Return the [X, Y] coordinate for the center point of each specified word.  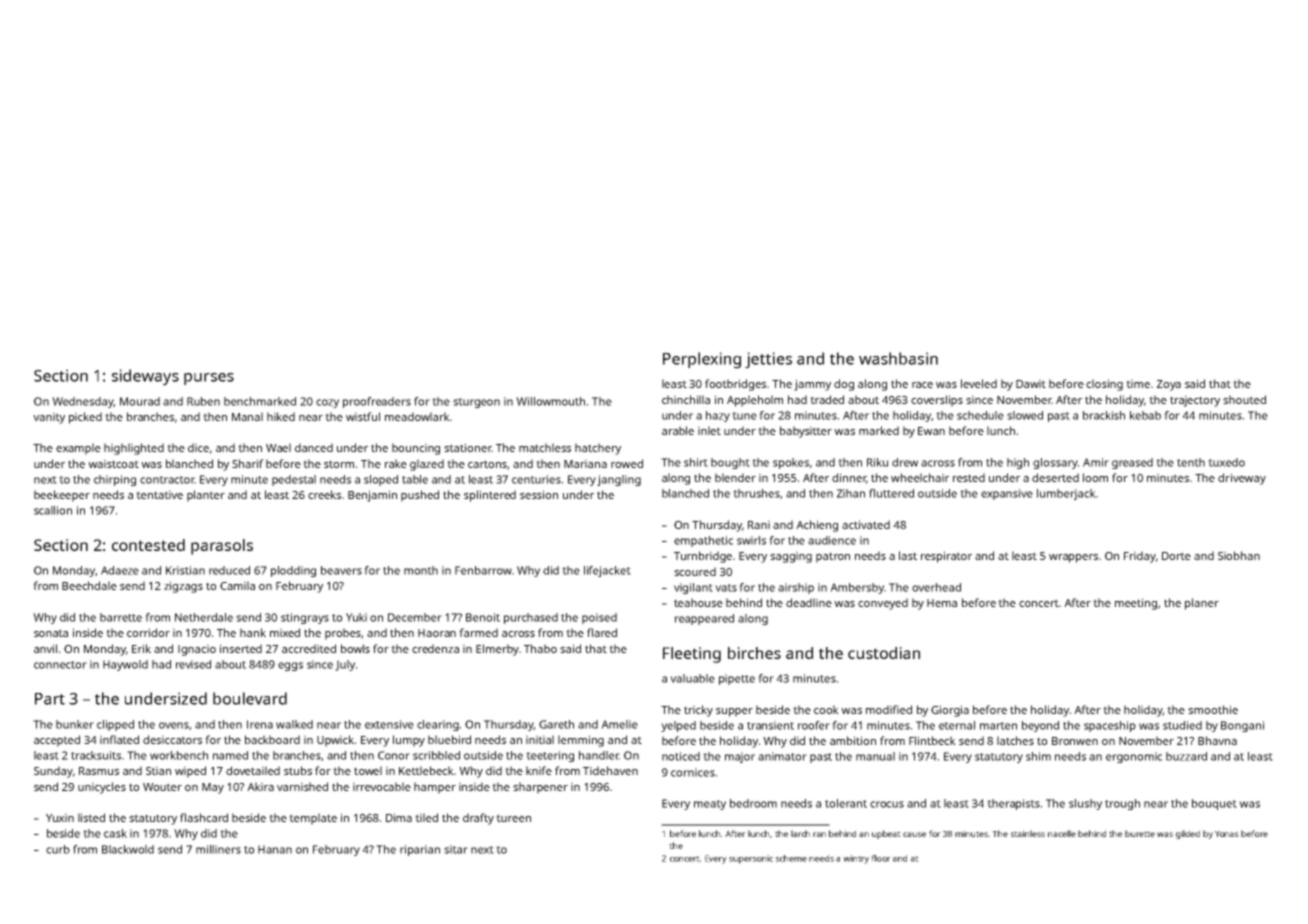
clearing [438, 725]
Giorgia [950, 711]
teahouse [698, 602]
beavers [341, 570]
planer [1202, 604]
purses [209, 379]
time [1138, 383]
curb [58, 849]
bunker [75, 724]
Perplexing [702, 360]
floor [881, 858]
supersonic [751, 859]
